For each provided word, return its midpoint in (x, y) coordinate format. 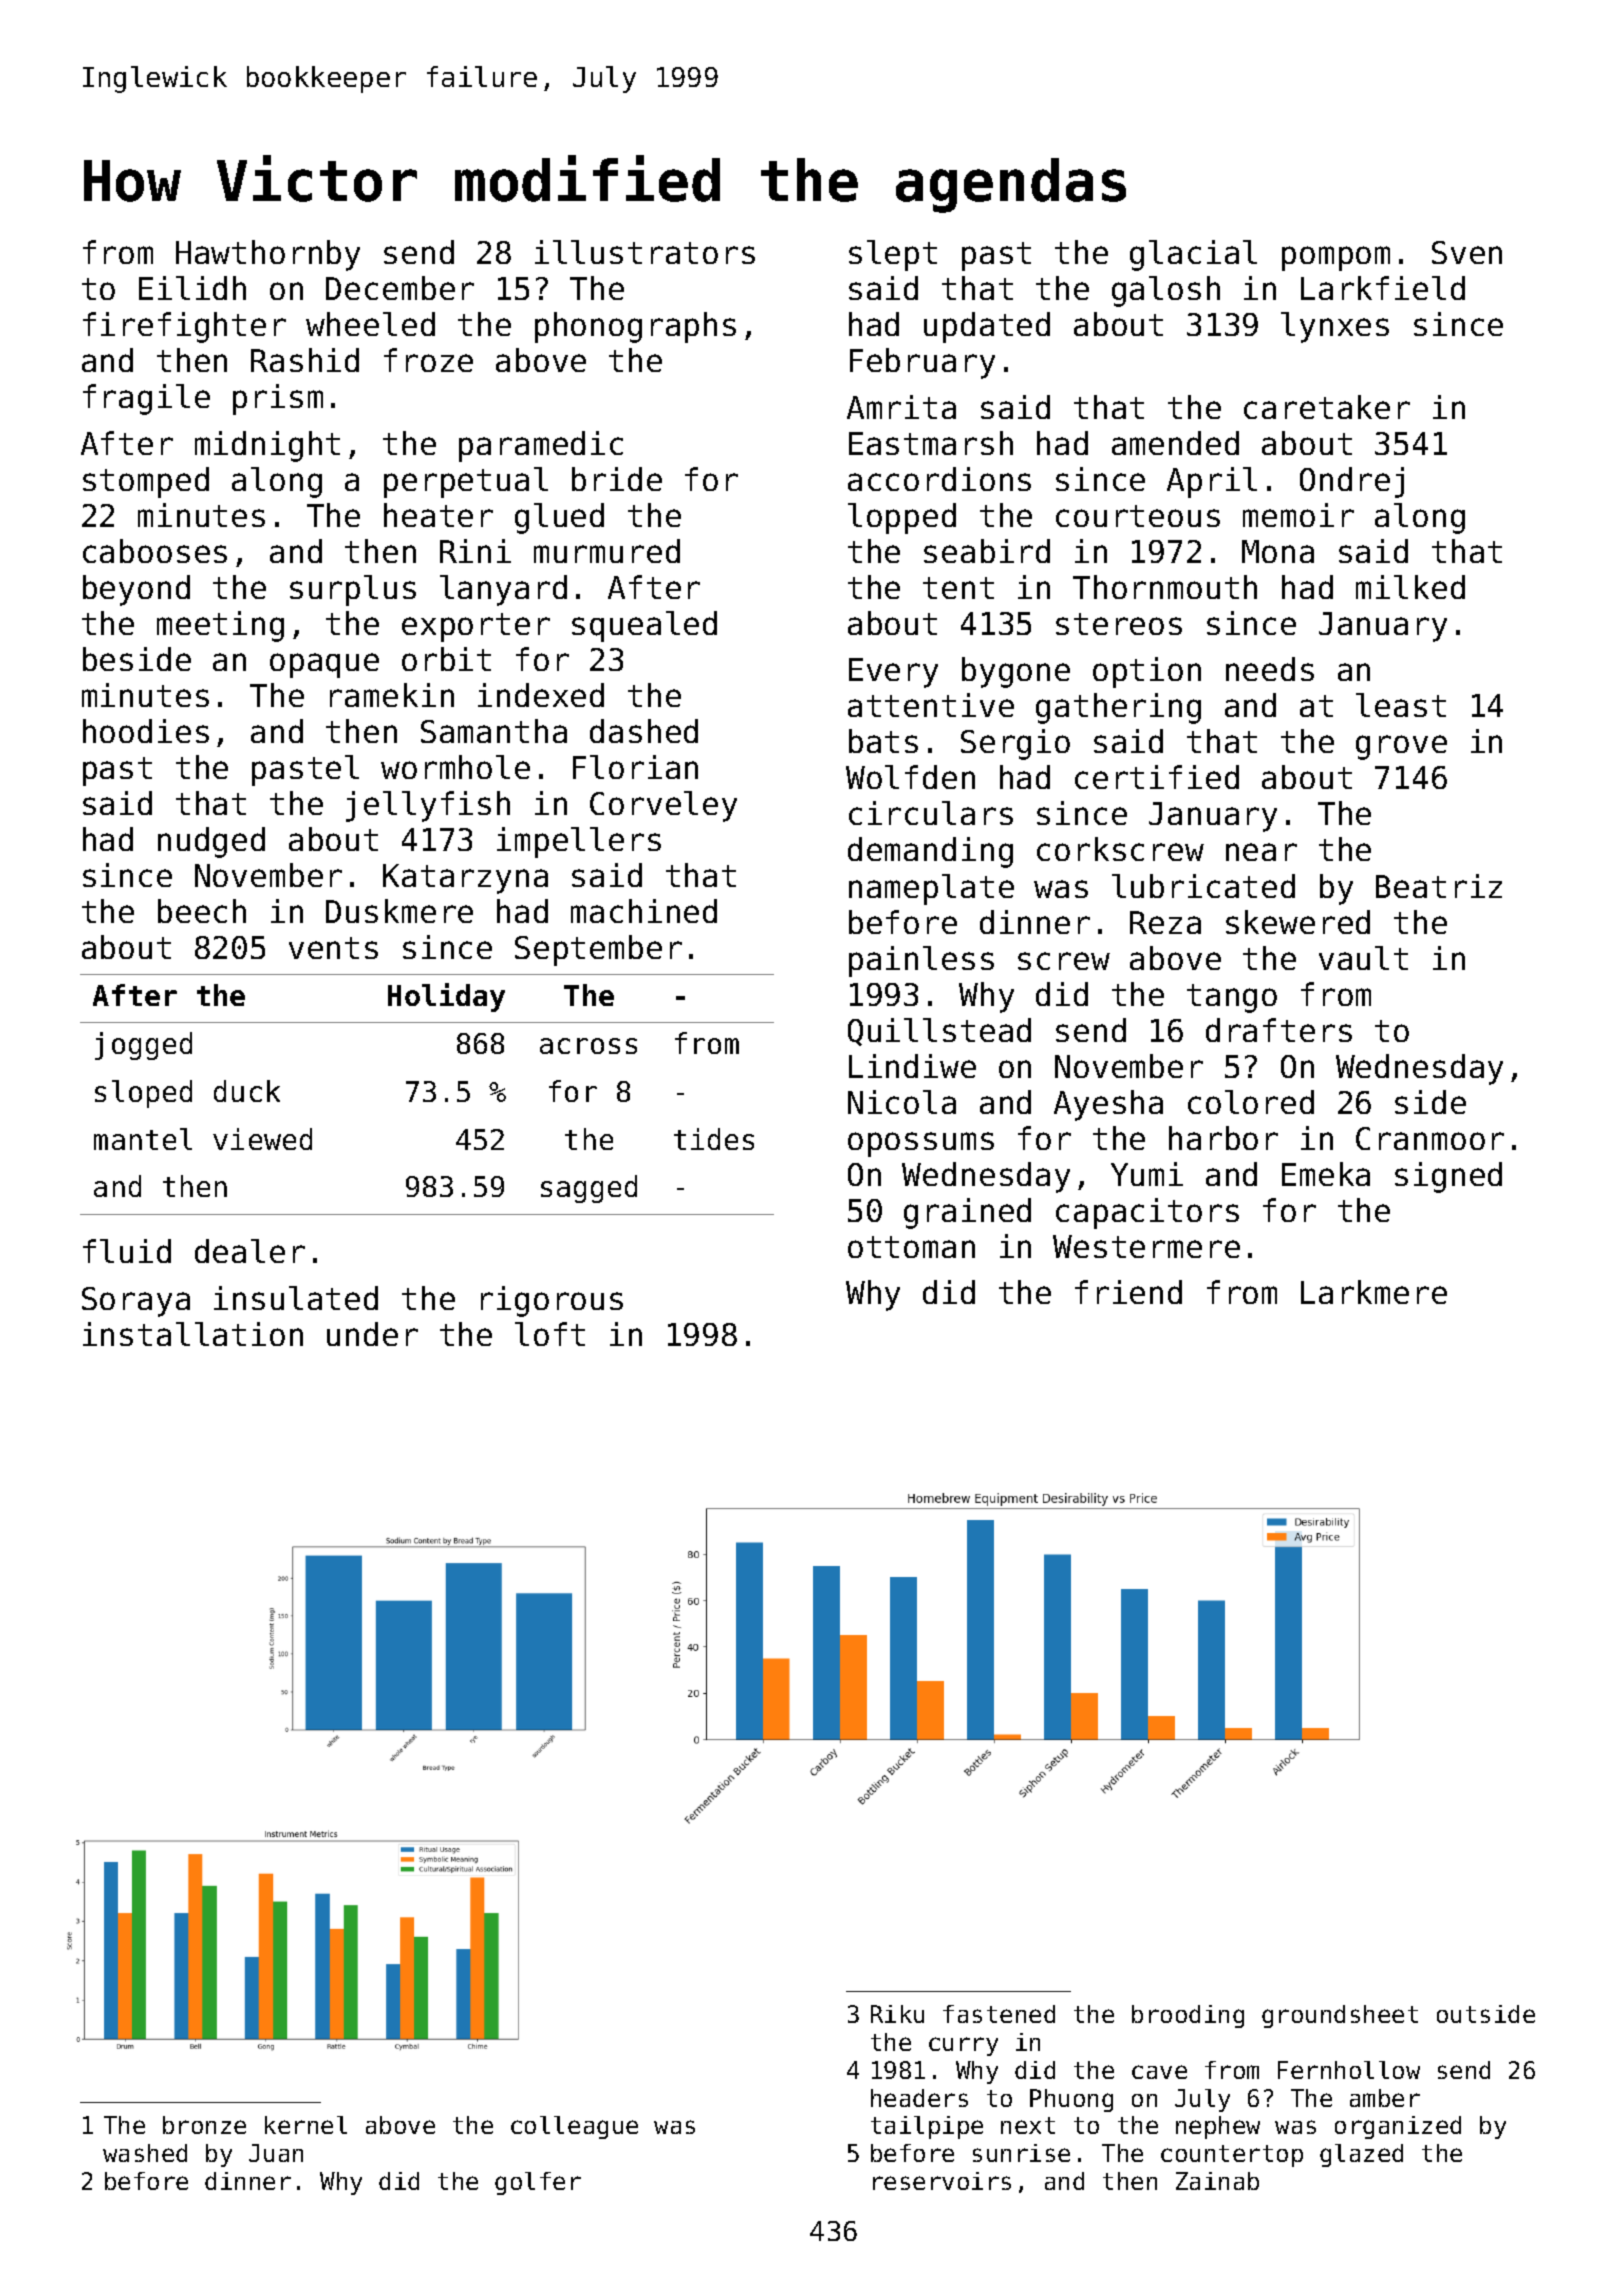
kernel (306, 2125)
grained (967, 1213)
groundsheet (1340, 2016)
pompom (1336, 258)
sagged (589, 1189)
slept (893, 255)
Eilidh (192, 288)
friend (1128, 1292)
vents (333, 948)
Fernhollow (1349, 2070)
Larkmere (1374, 1292)
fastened (999, 2014)
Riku (897, 2014)
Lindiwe (912, 1066)
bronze (204, 2125)
